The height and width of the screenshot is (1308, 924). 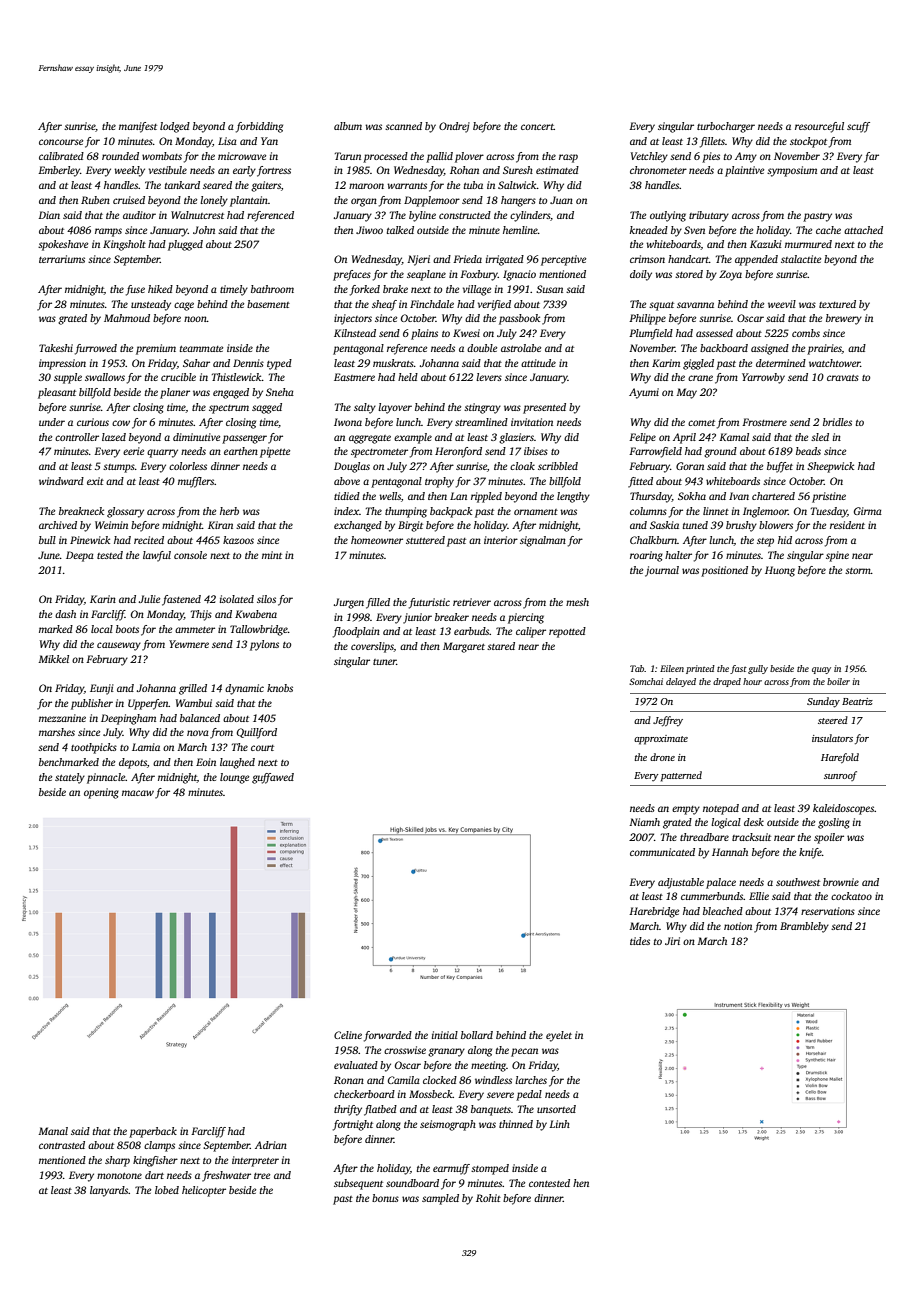 What do you see at coordinates (752, 681) in the screenshot?
I see `hour` at bounding box center [752, 681].
